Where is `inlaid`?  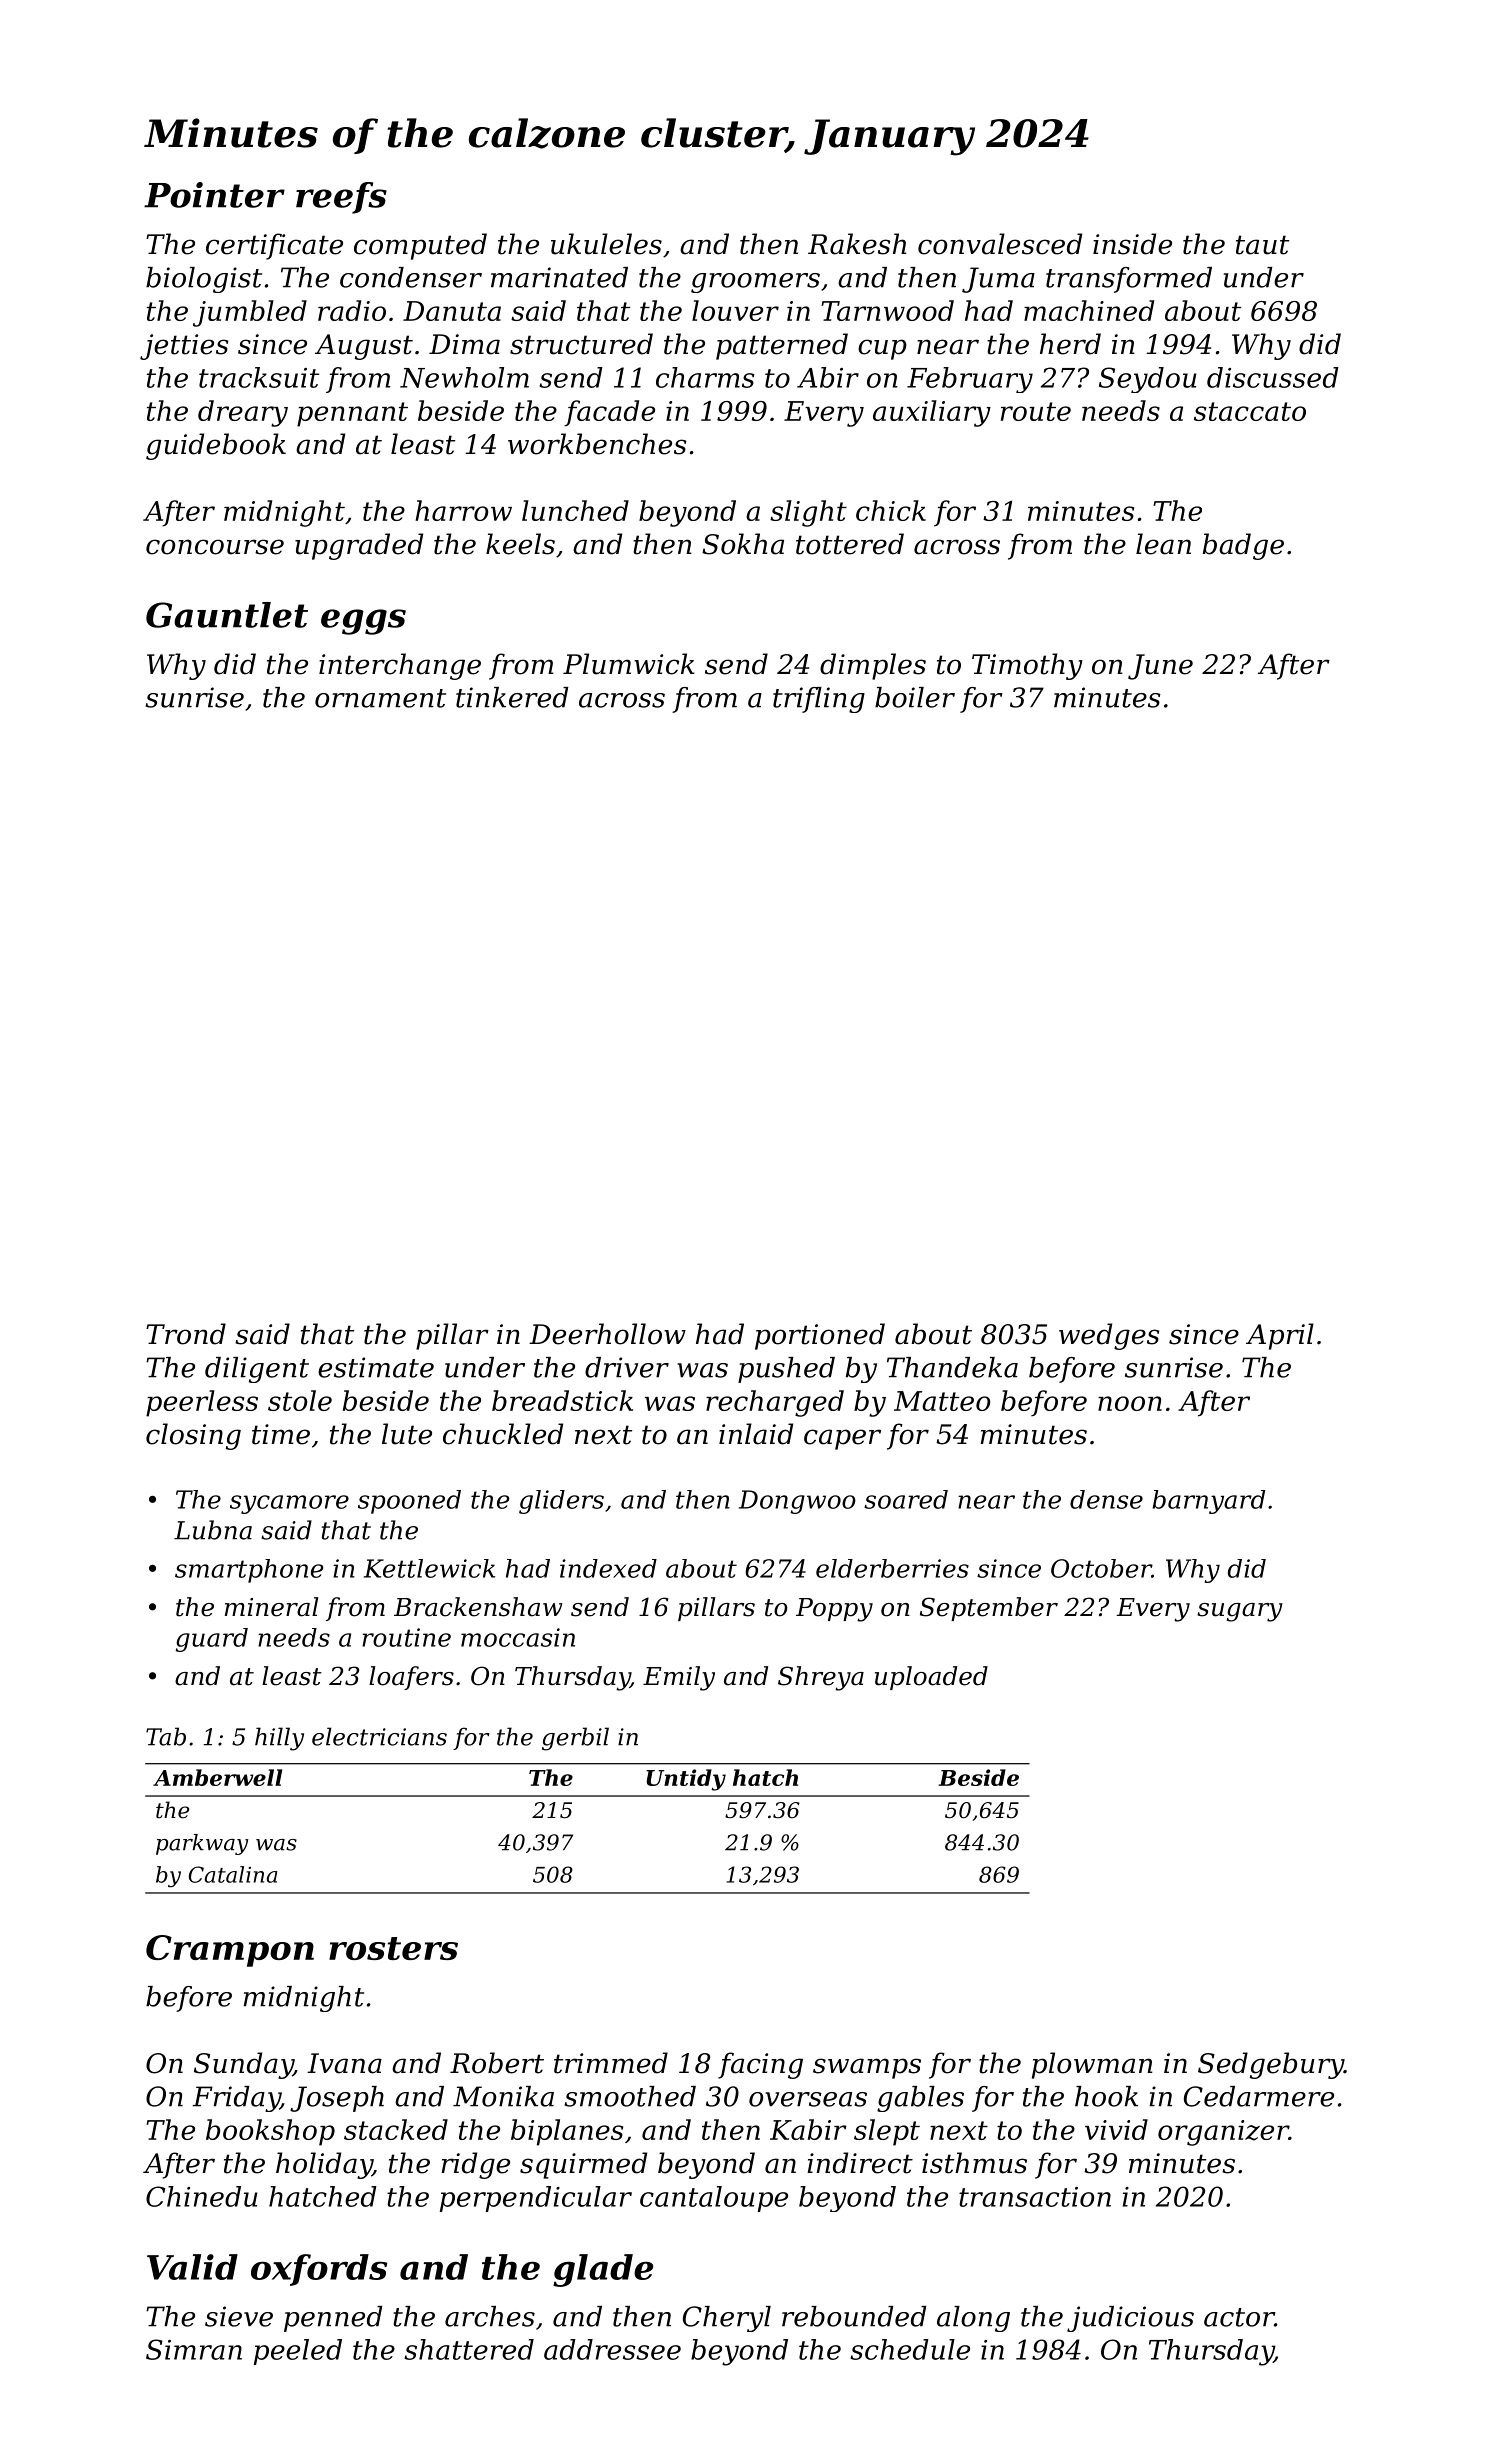
inlaid is located at coordinates (756, 1434).
